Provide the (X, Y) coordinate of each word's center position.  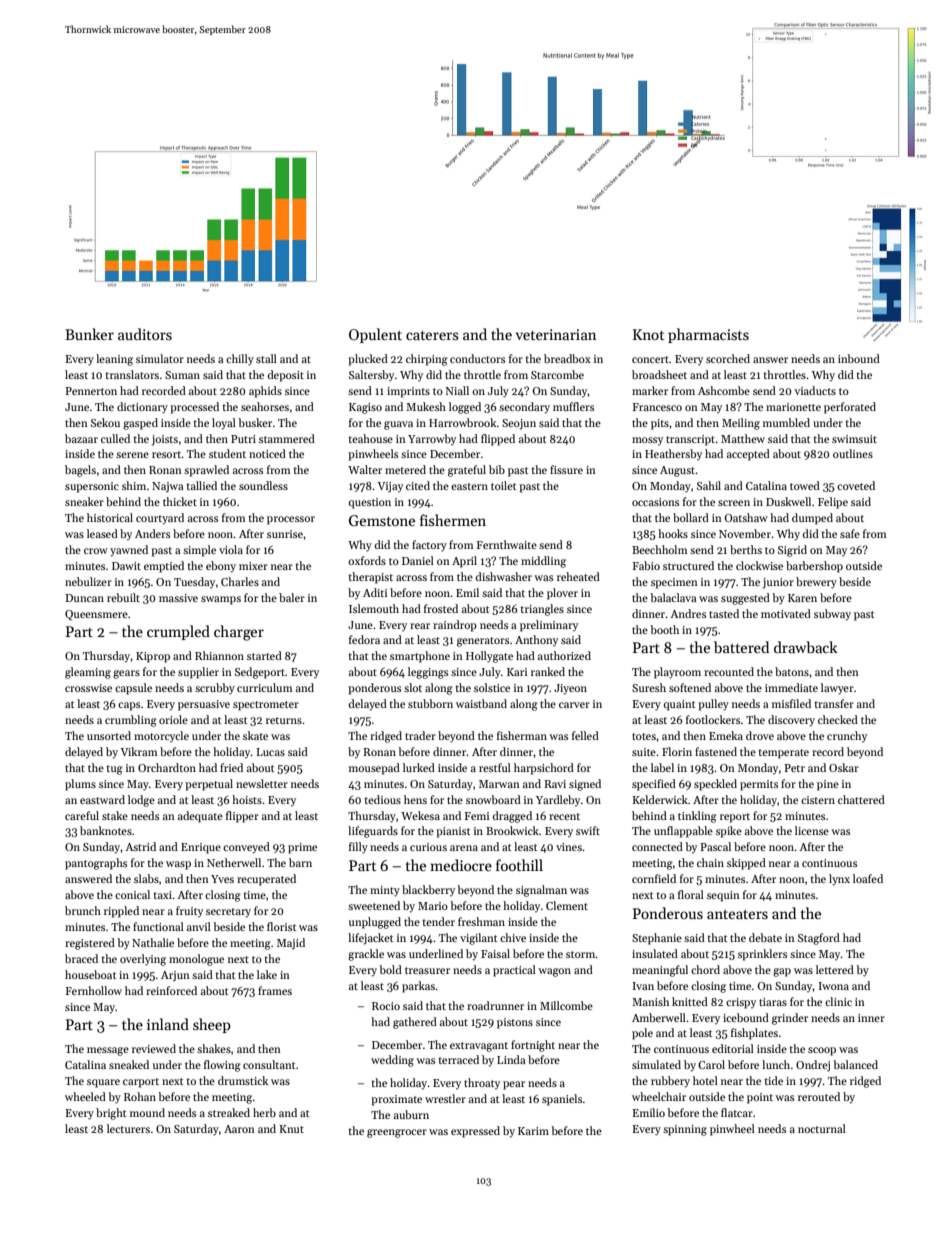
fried (231, 767)
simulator (160, 358)
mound (147, 1112)
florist (281, 926)
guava (398, 425)
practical (514, 971)
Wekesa (420, 815)
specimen (674, 583)
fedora (364, 639)
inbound (859, 358)
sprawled (206, 471)
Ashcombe (724, 390)
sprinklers (762, 955)
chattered (861, 799)
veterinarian (555, 334)
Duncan (85, 598)
